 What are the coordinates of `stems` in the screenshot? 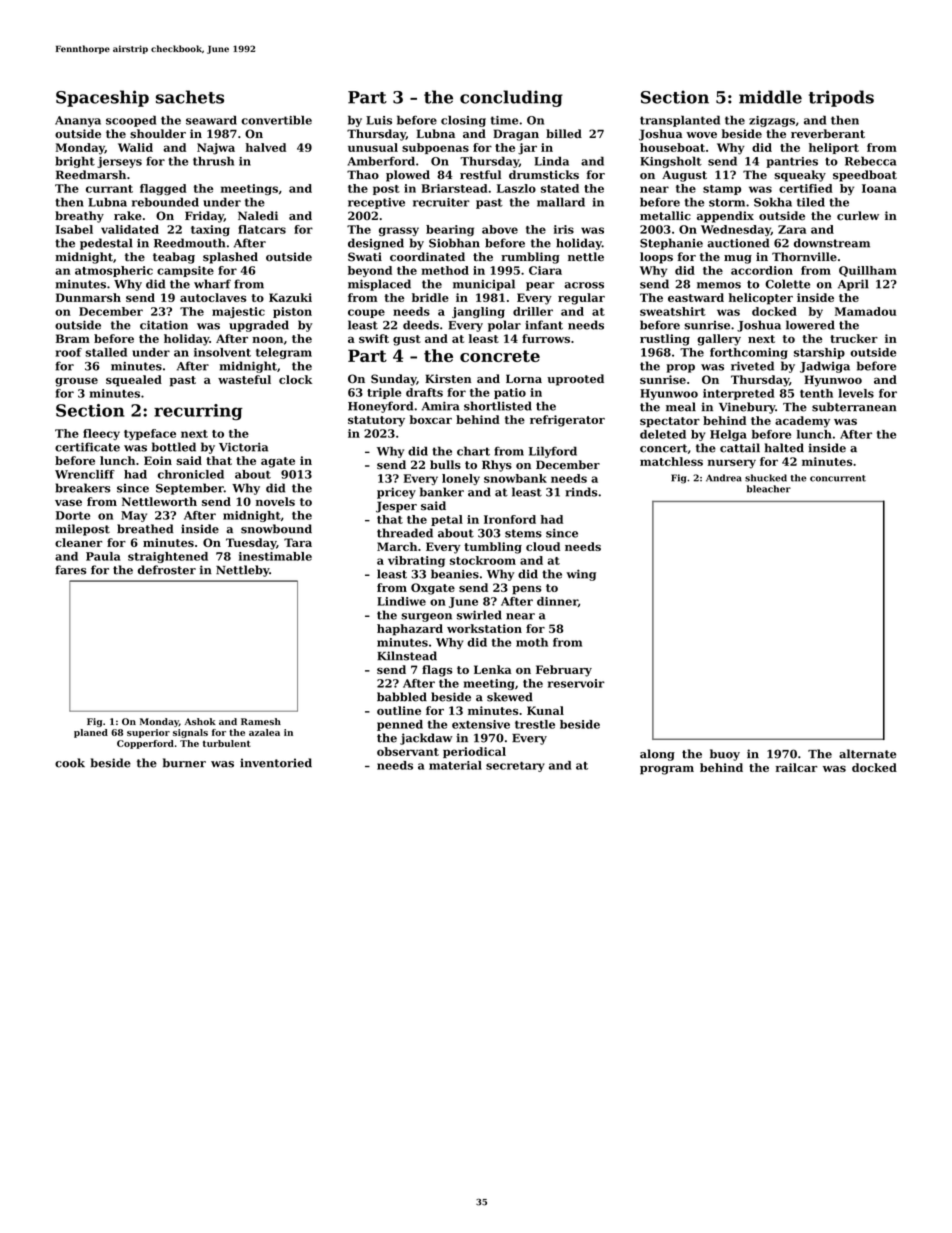 It's located at (523, 533).
